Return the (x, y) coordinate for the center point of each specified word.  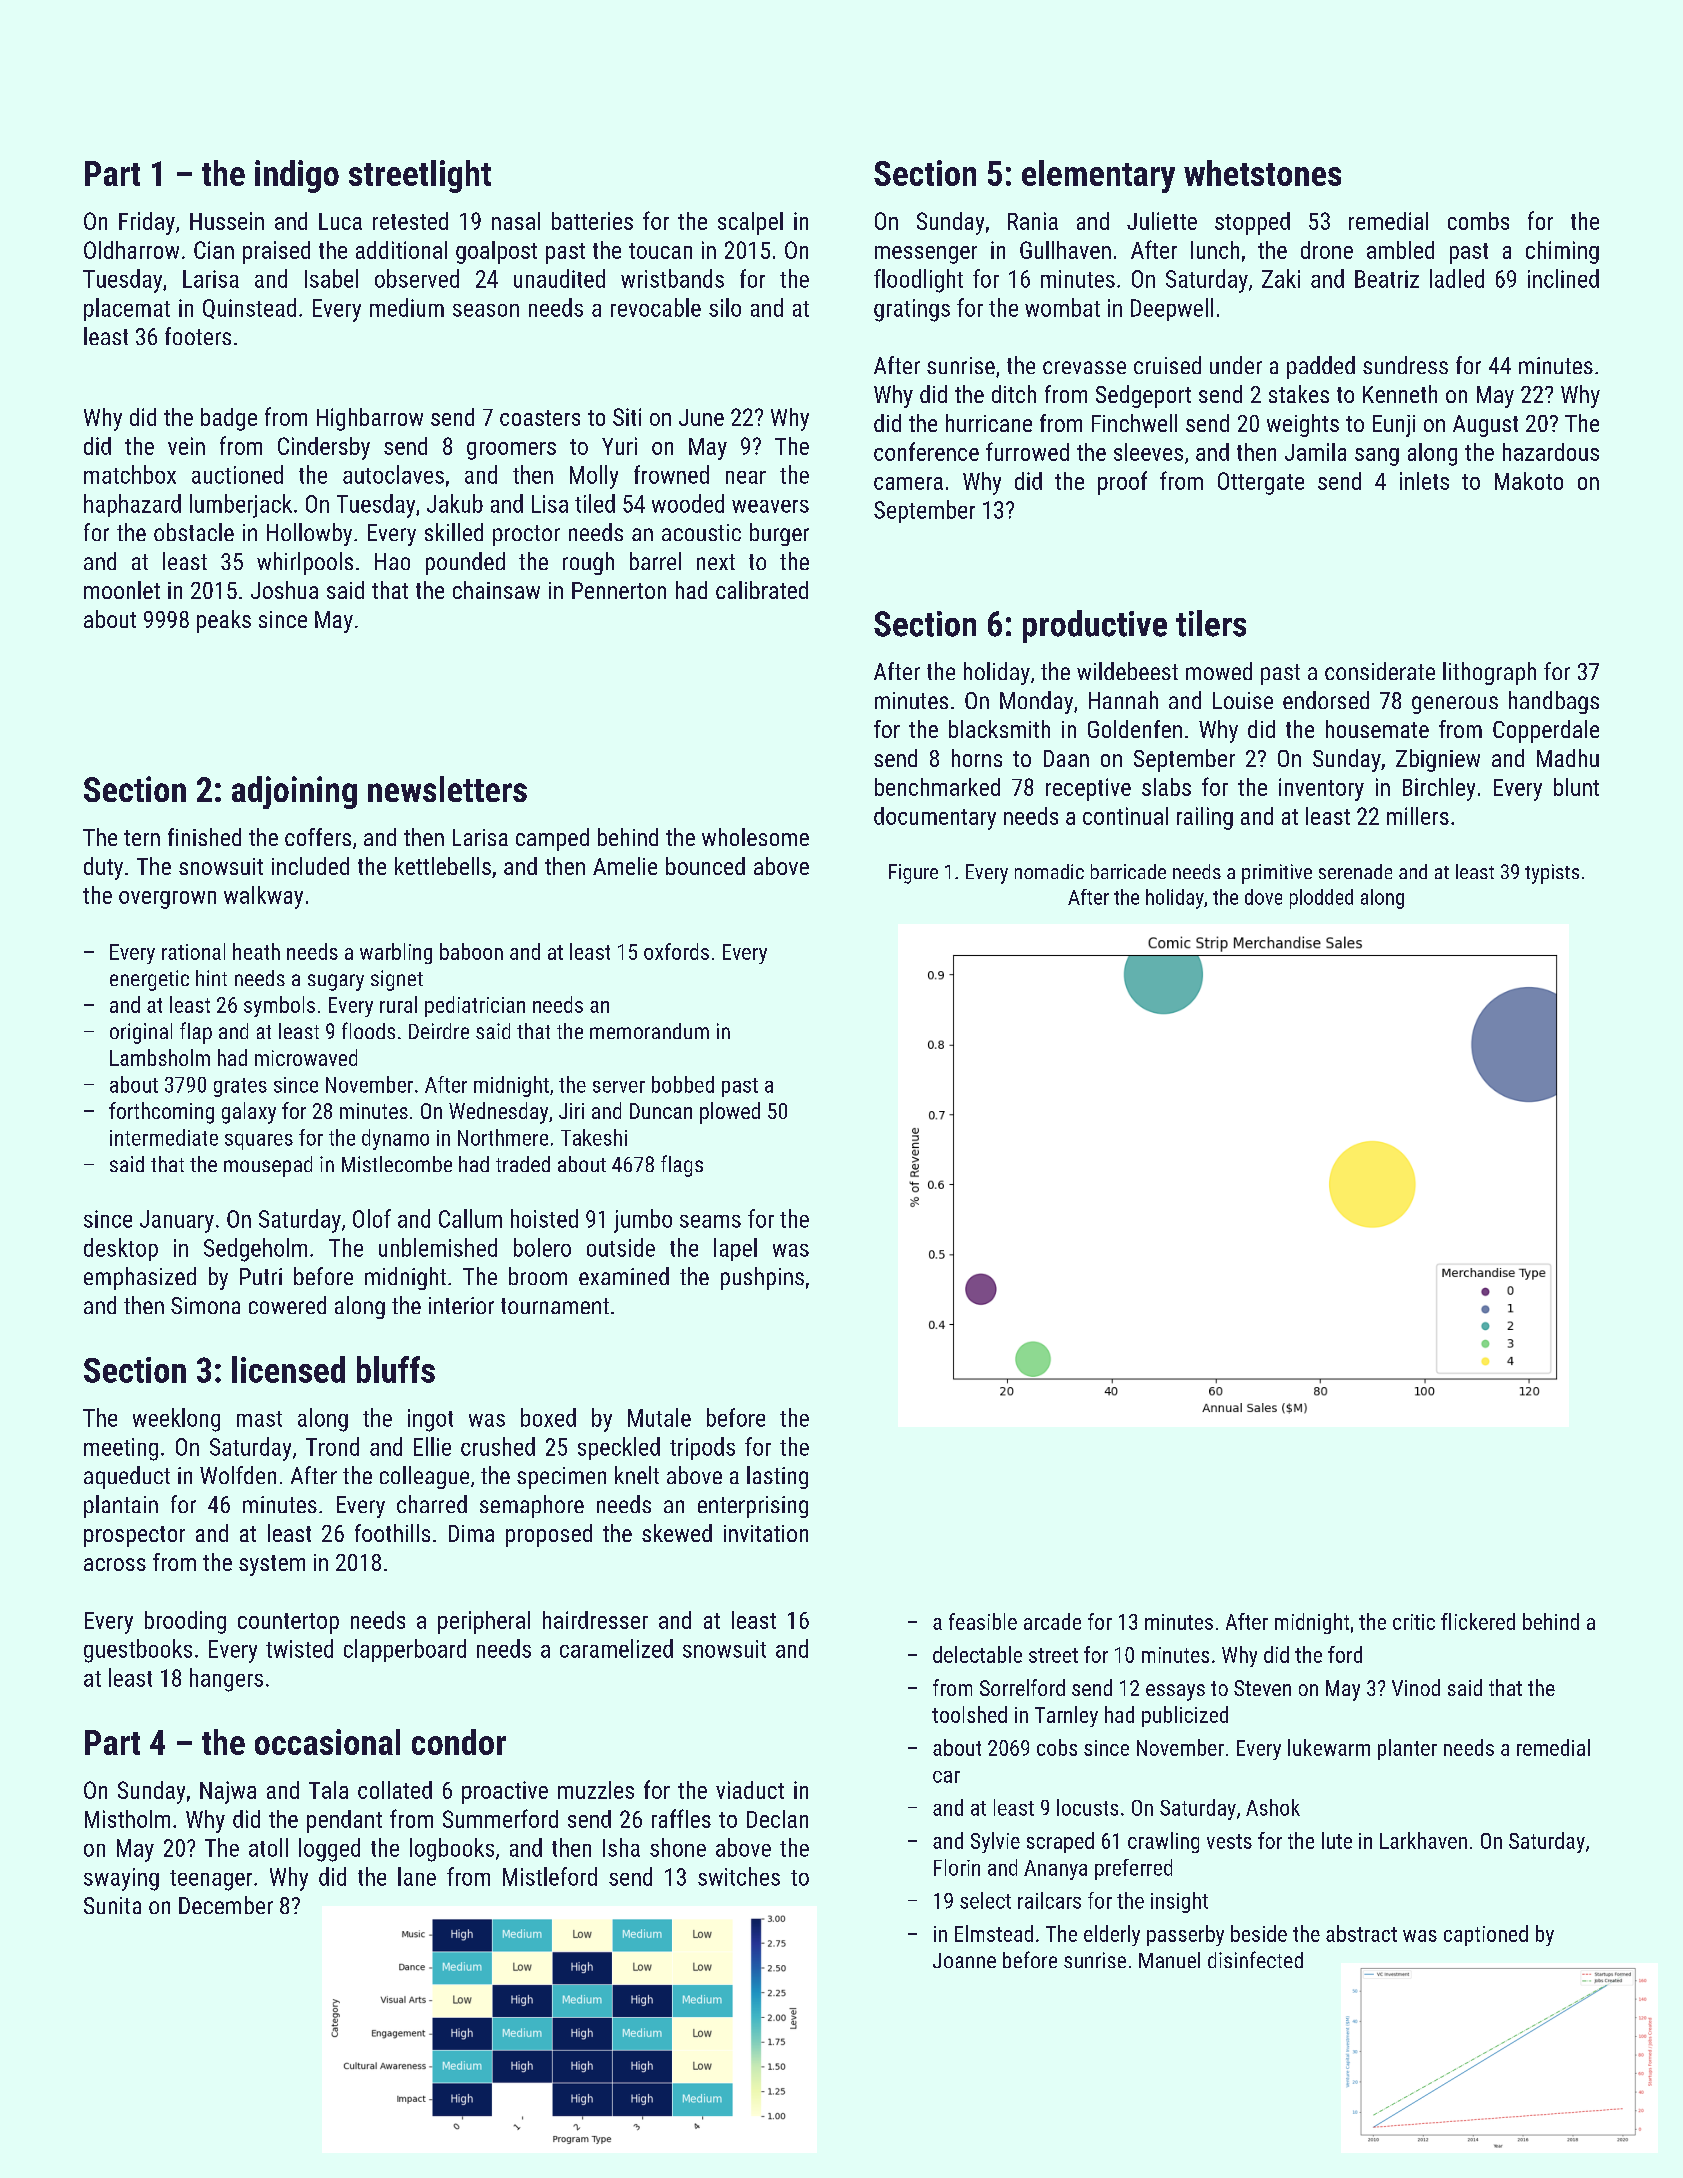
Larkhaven (1423, 1840)
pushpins (762, 1278)
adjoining (294, 792)
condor (459, 1742)
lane (417, 1876)
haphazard (132, 505)
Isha (621, 1847)
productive (1095, 626)
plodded (1321, 899)
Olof (372, 1218)
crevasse (1084, 367)
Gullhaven (1065, 250)
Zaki (1281, 278)
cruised (1167, 365)
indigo (297, 176)
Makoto (1529, 481)
